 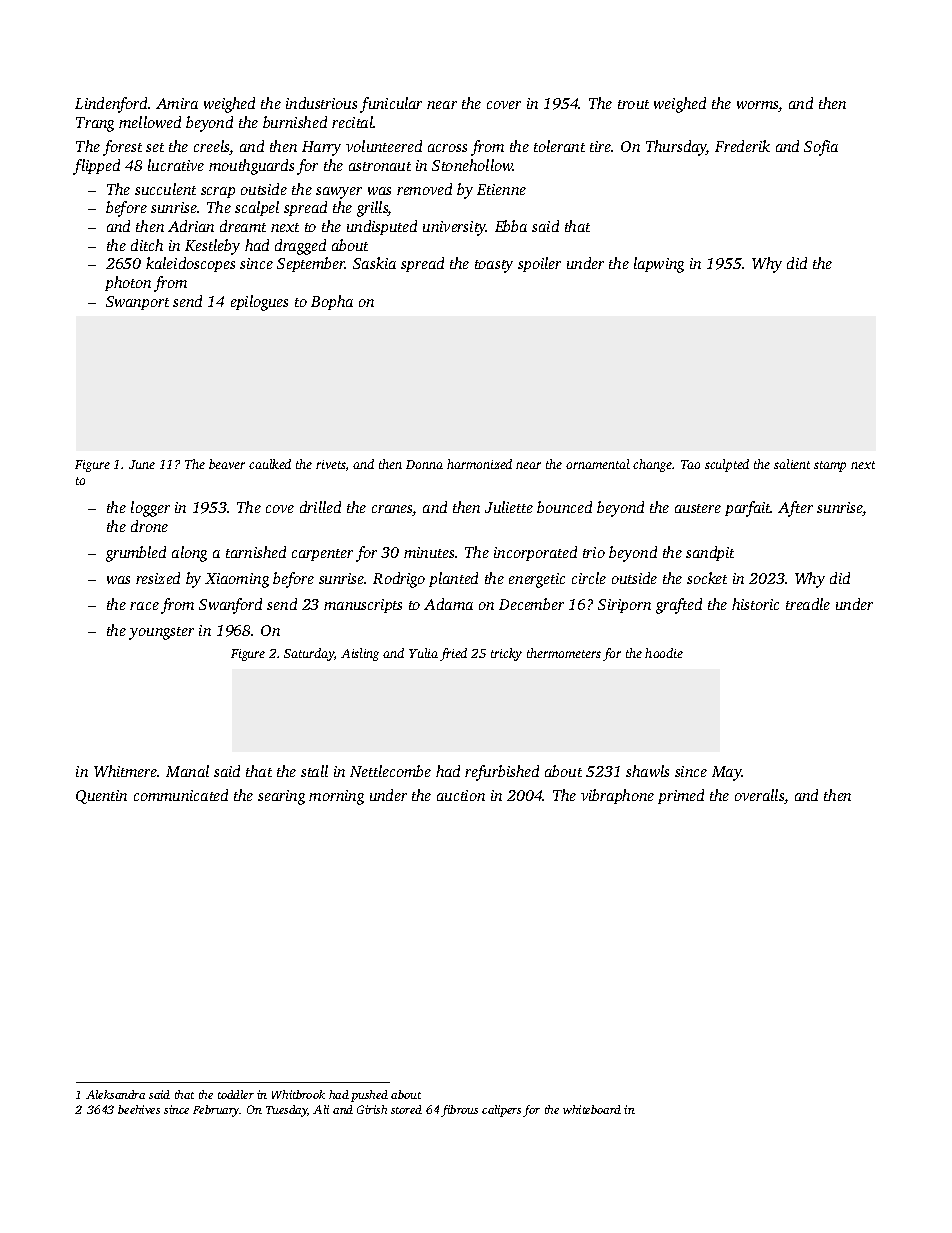 I want to click on overalls, so click(x=759, y=795).
